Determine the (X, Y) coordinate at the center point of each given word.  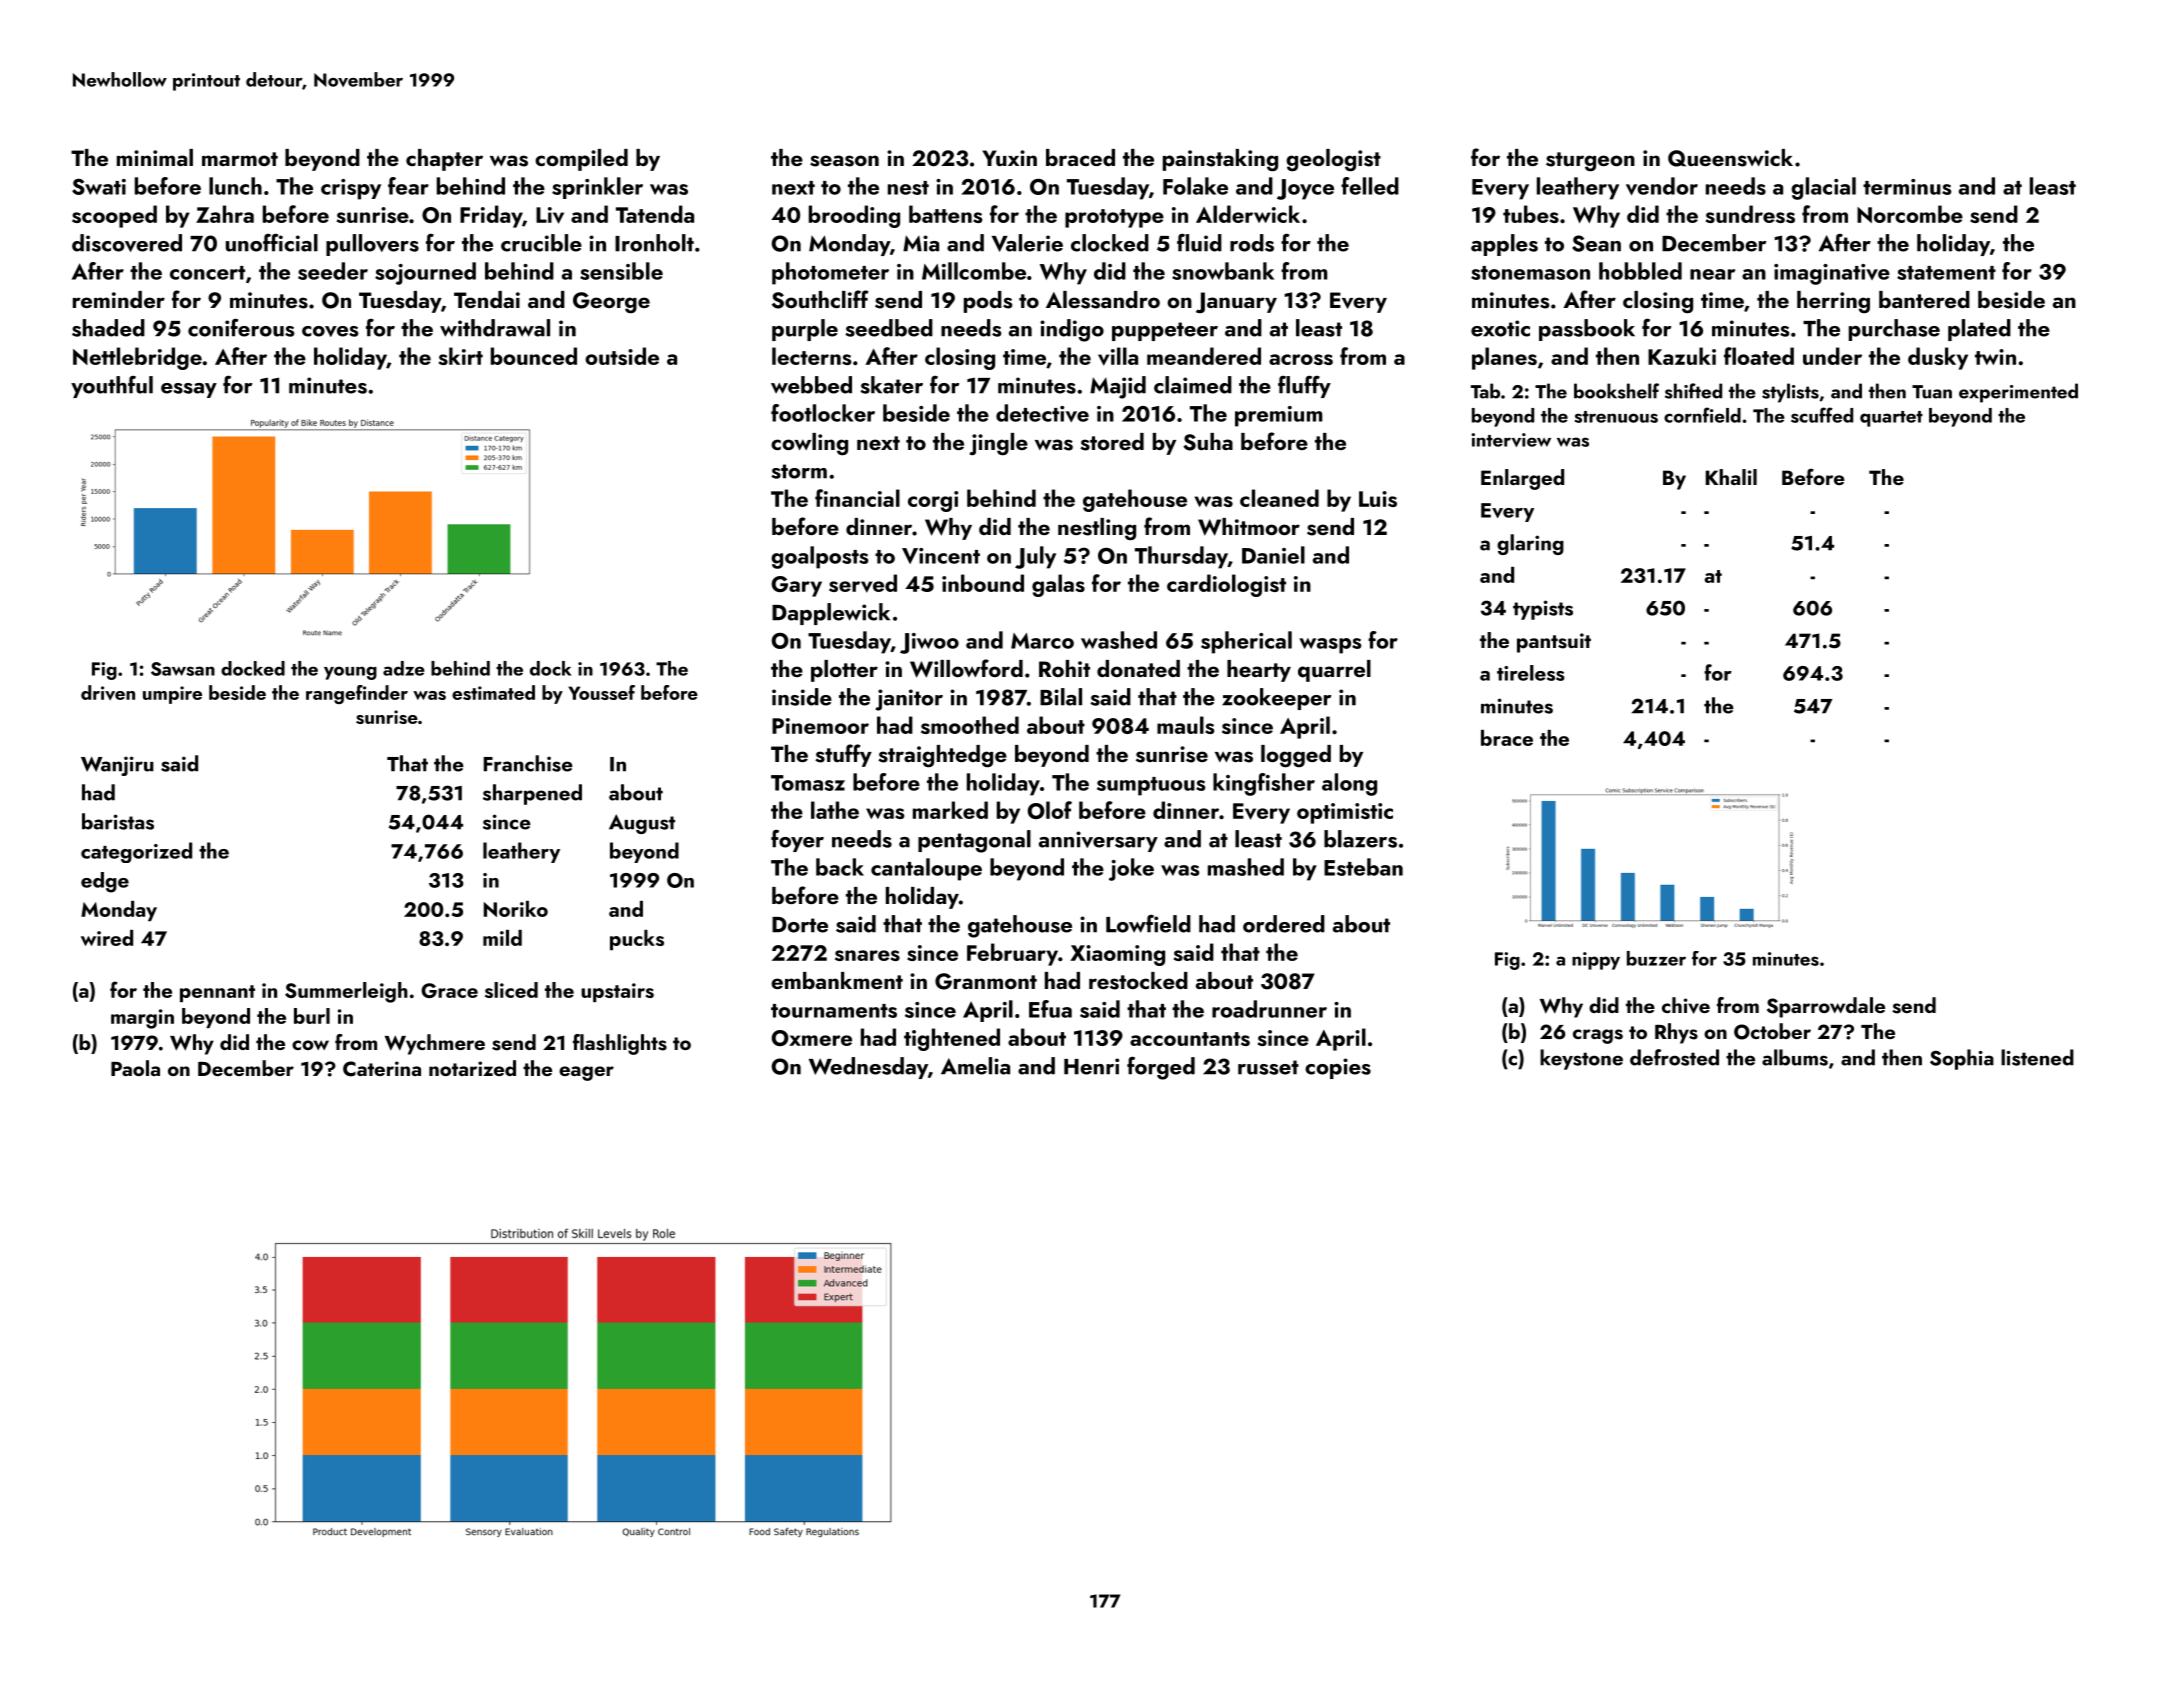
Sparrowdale (1826, 1007)
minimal (155, 157)
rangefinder (357, 694)
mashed (1246, 867)
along (1349, 784)
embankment (837, 980)
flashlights (620, 1044)
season (844, 161)
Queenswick (1730, 158)
